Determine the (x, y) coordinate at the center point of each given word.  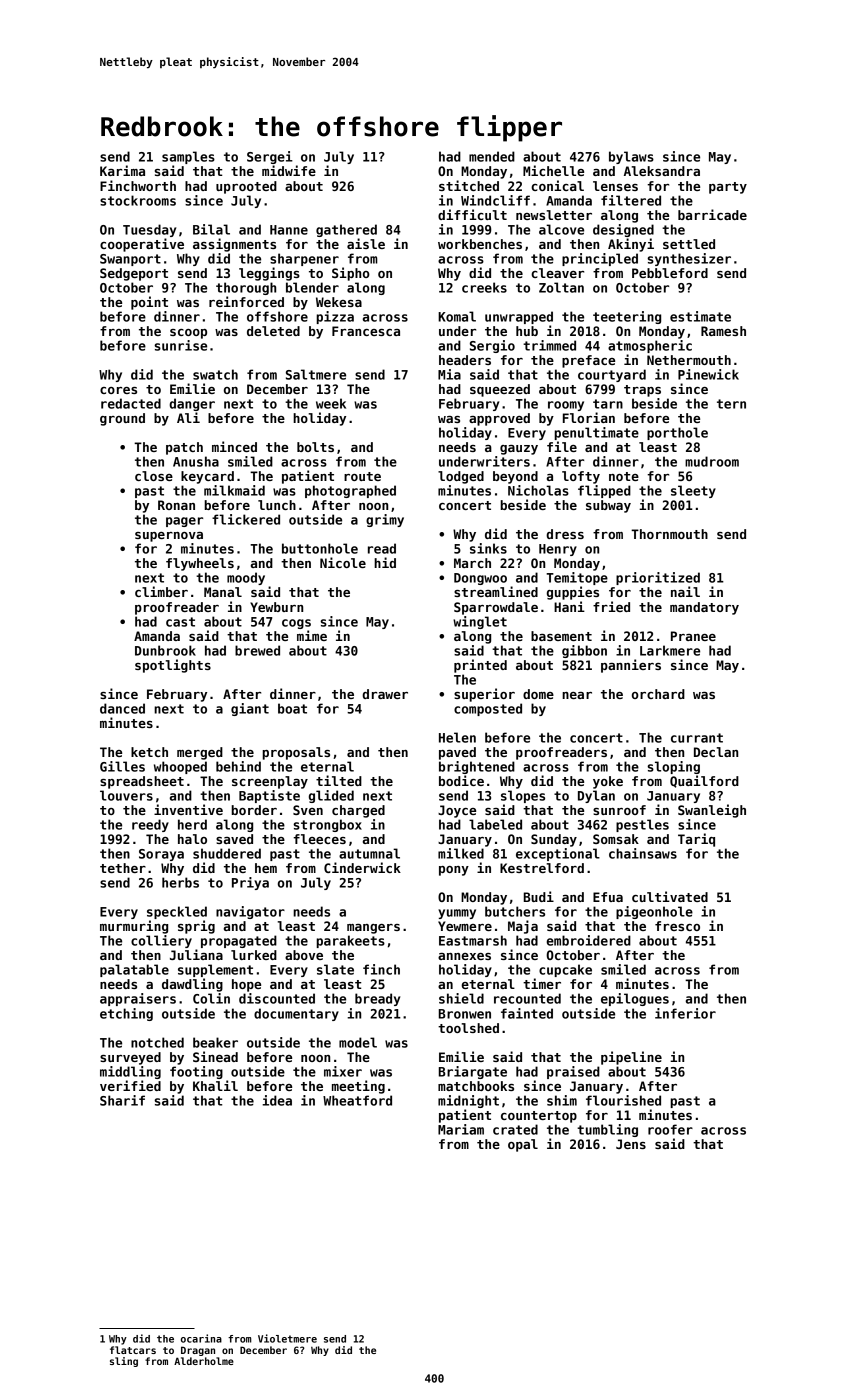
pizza (335, 317)
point (149, 303)
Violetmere (287, 1338)
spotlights (173, 666)
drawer (385, 694)
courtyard (612, 375)
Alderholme (204, 1361)
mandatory (704, 608)
